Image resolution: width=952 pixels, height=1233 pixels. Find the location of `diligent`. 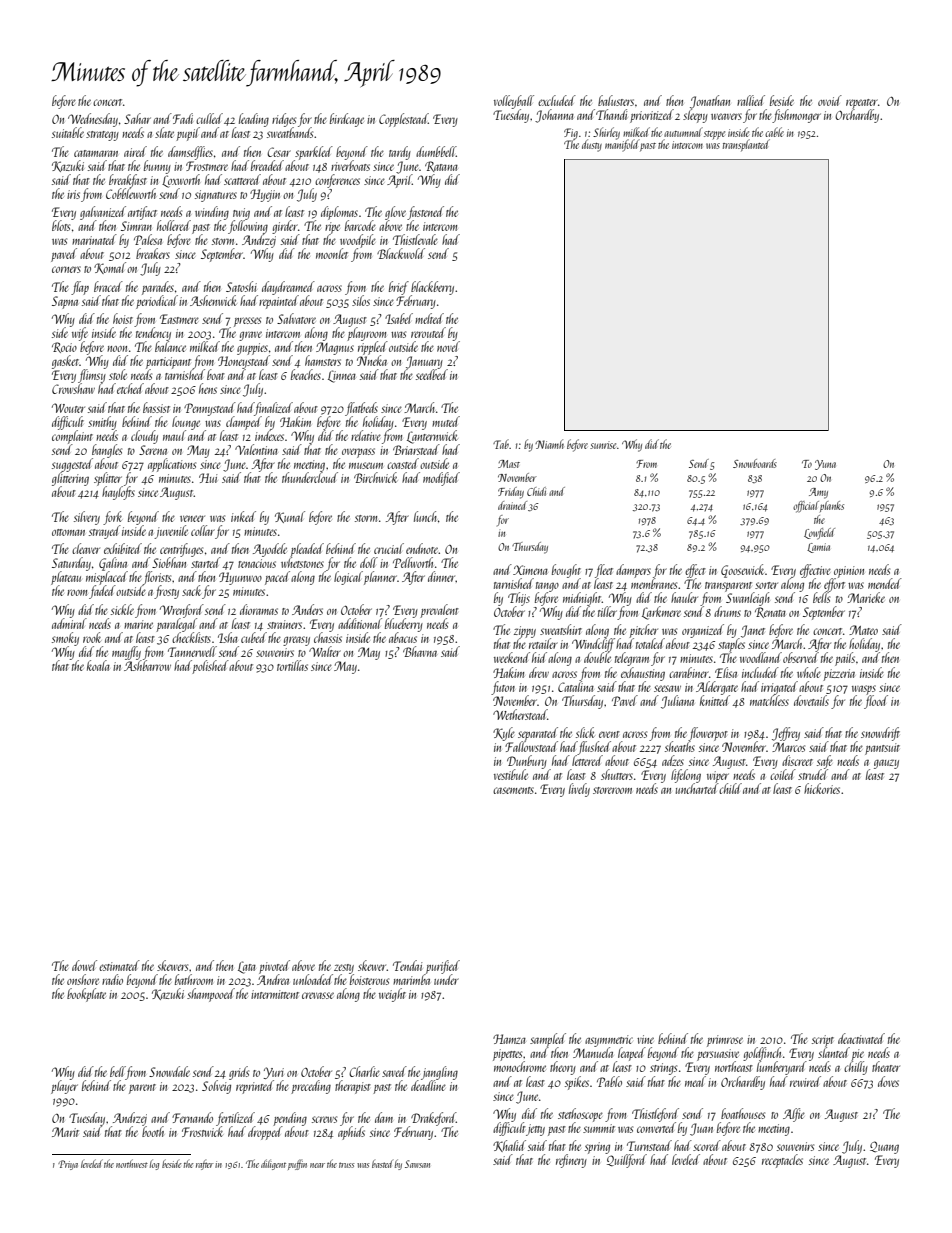

diligent is located at coordinates (273, 1164).
